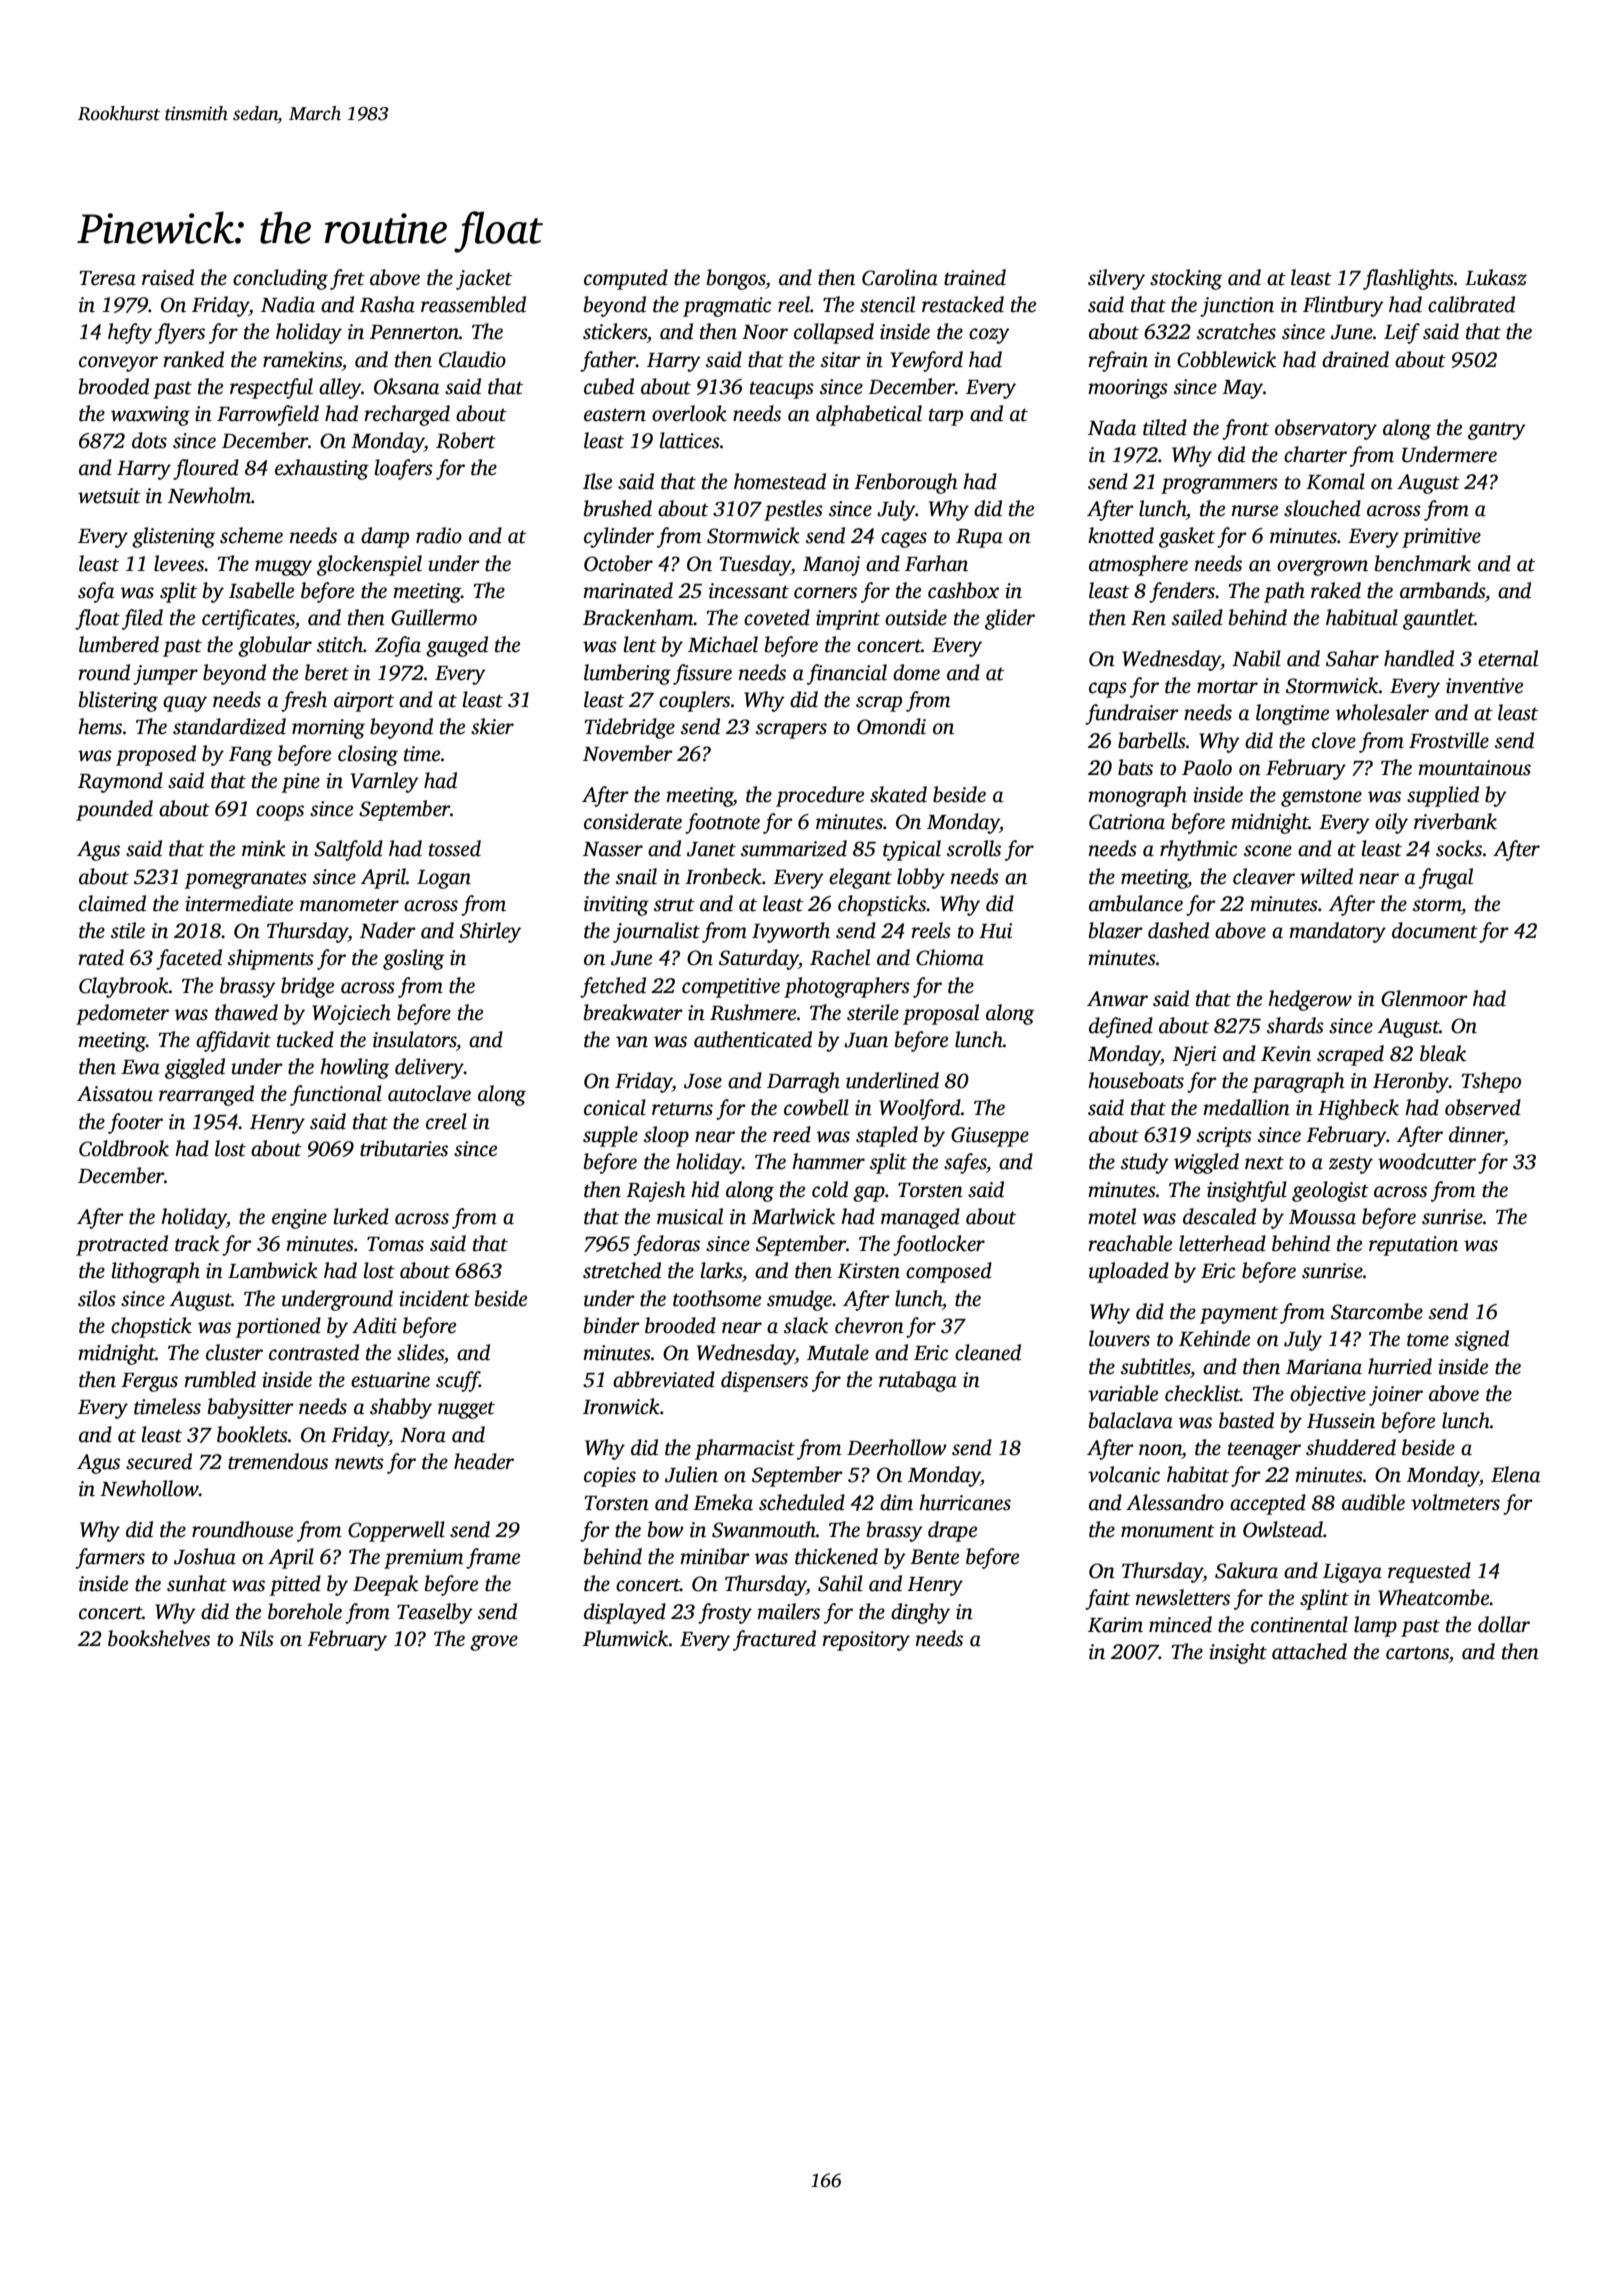  I want to click on gantry, so click(1497, 431).
